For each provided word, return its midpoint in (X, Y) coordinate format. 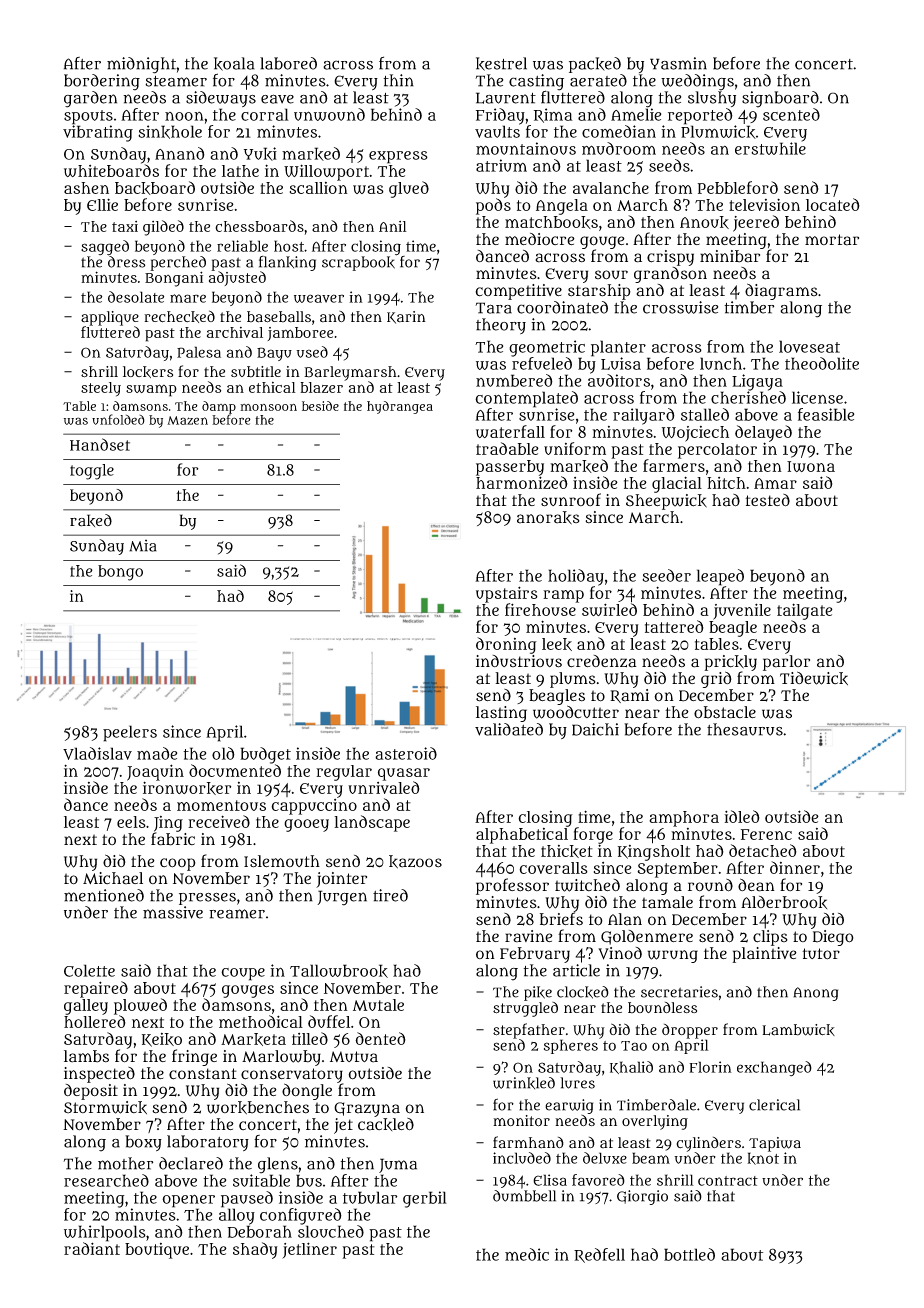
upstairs (507, 594)
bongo (120, 573)
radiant (92, 1248)
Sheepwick (666, 502)
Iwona (811, 466)
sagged (105, 248)
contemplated (526, 399)
